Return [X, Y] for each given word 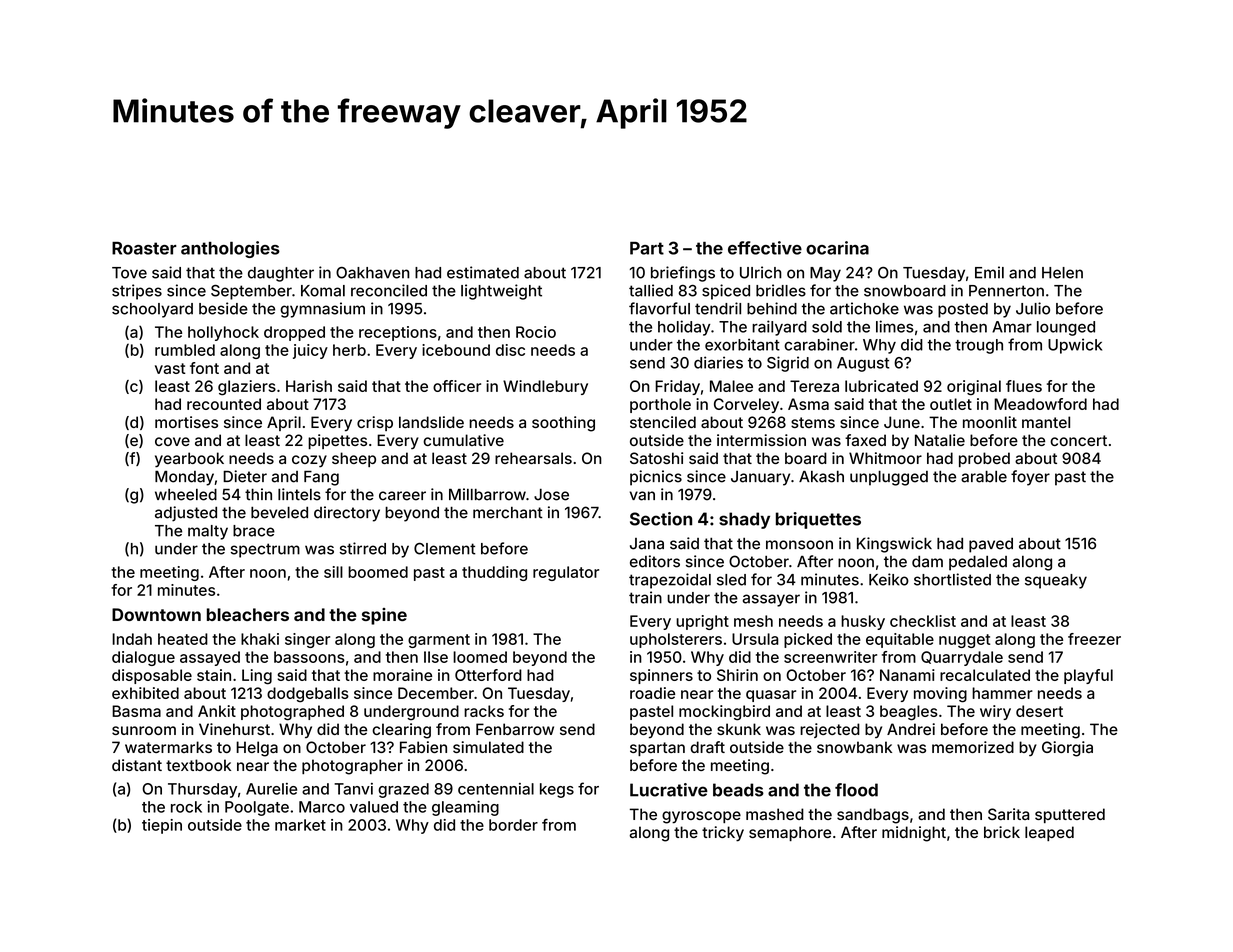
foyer [1030, 478]
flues [1024, 386]
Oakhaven [373, 273]
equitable [900, 640]
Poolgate [257, 808]
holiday [684, 328]
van [642, 496]
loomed [480, 657]
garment [439, 641]
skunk [739, 729]
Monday [184, 478]
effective [765, 248]
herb [349, 350]
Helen [1062, 273]
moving [940, 695]
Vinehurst [234, 729]
